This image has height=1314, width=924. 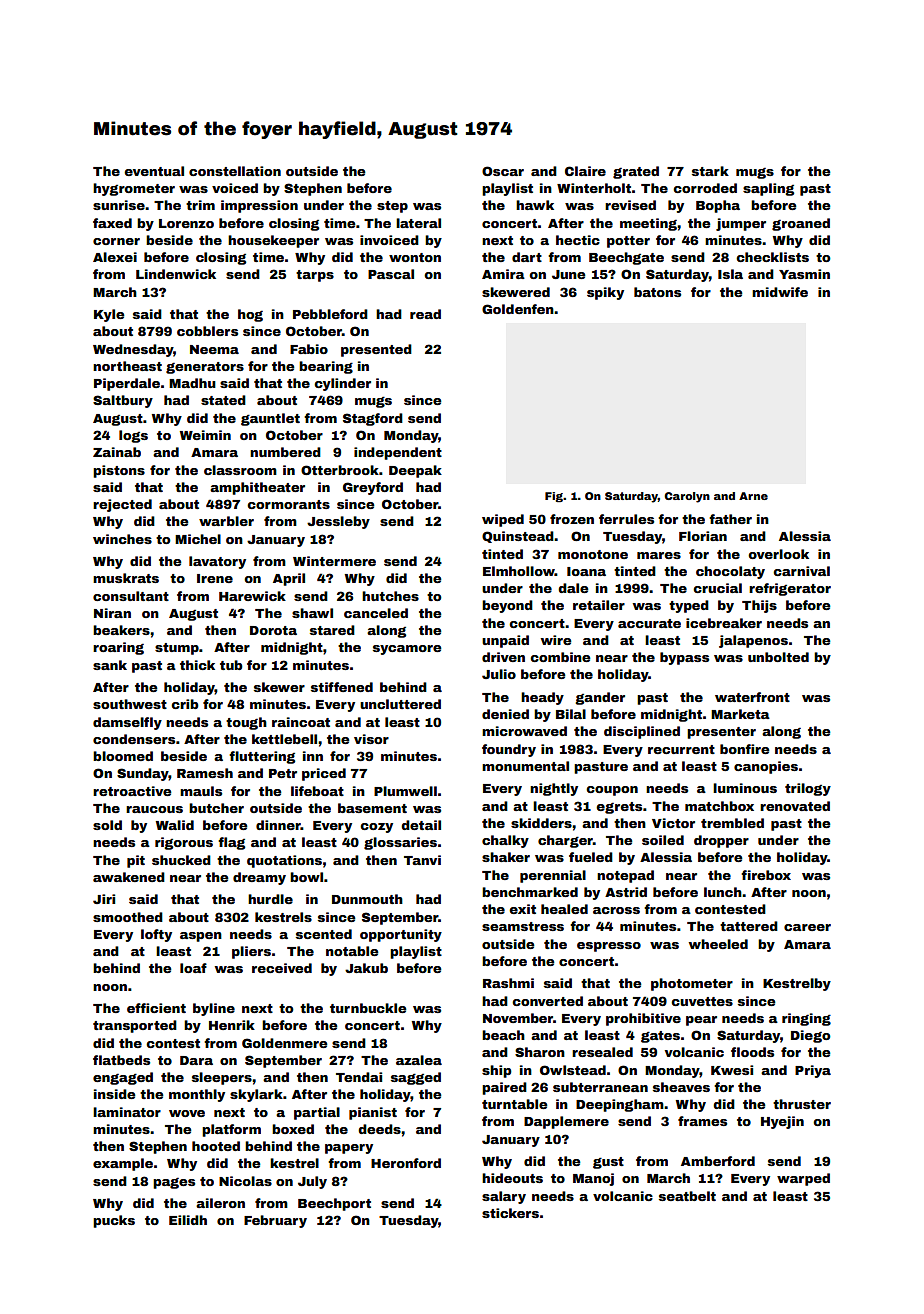 What do you see at coordinates (122, 539) in the image?
I see `winches` at bounding box center [122, 539].
